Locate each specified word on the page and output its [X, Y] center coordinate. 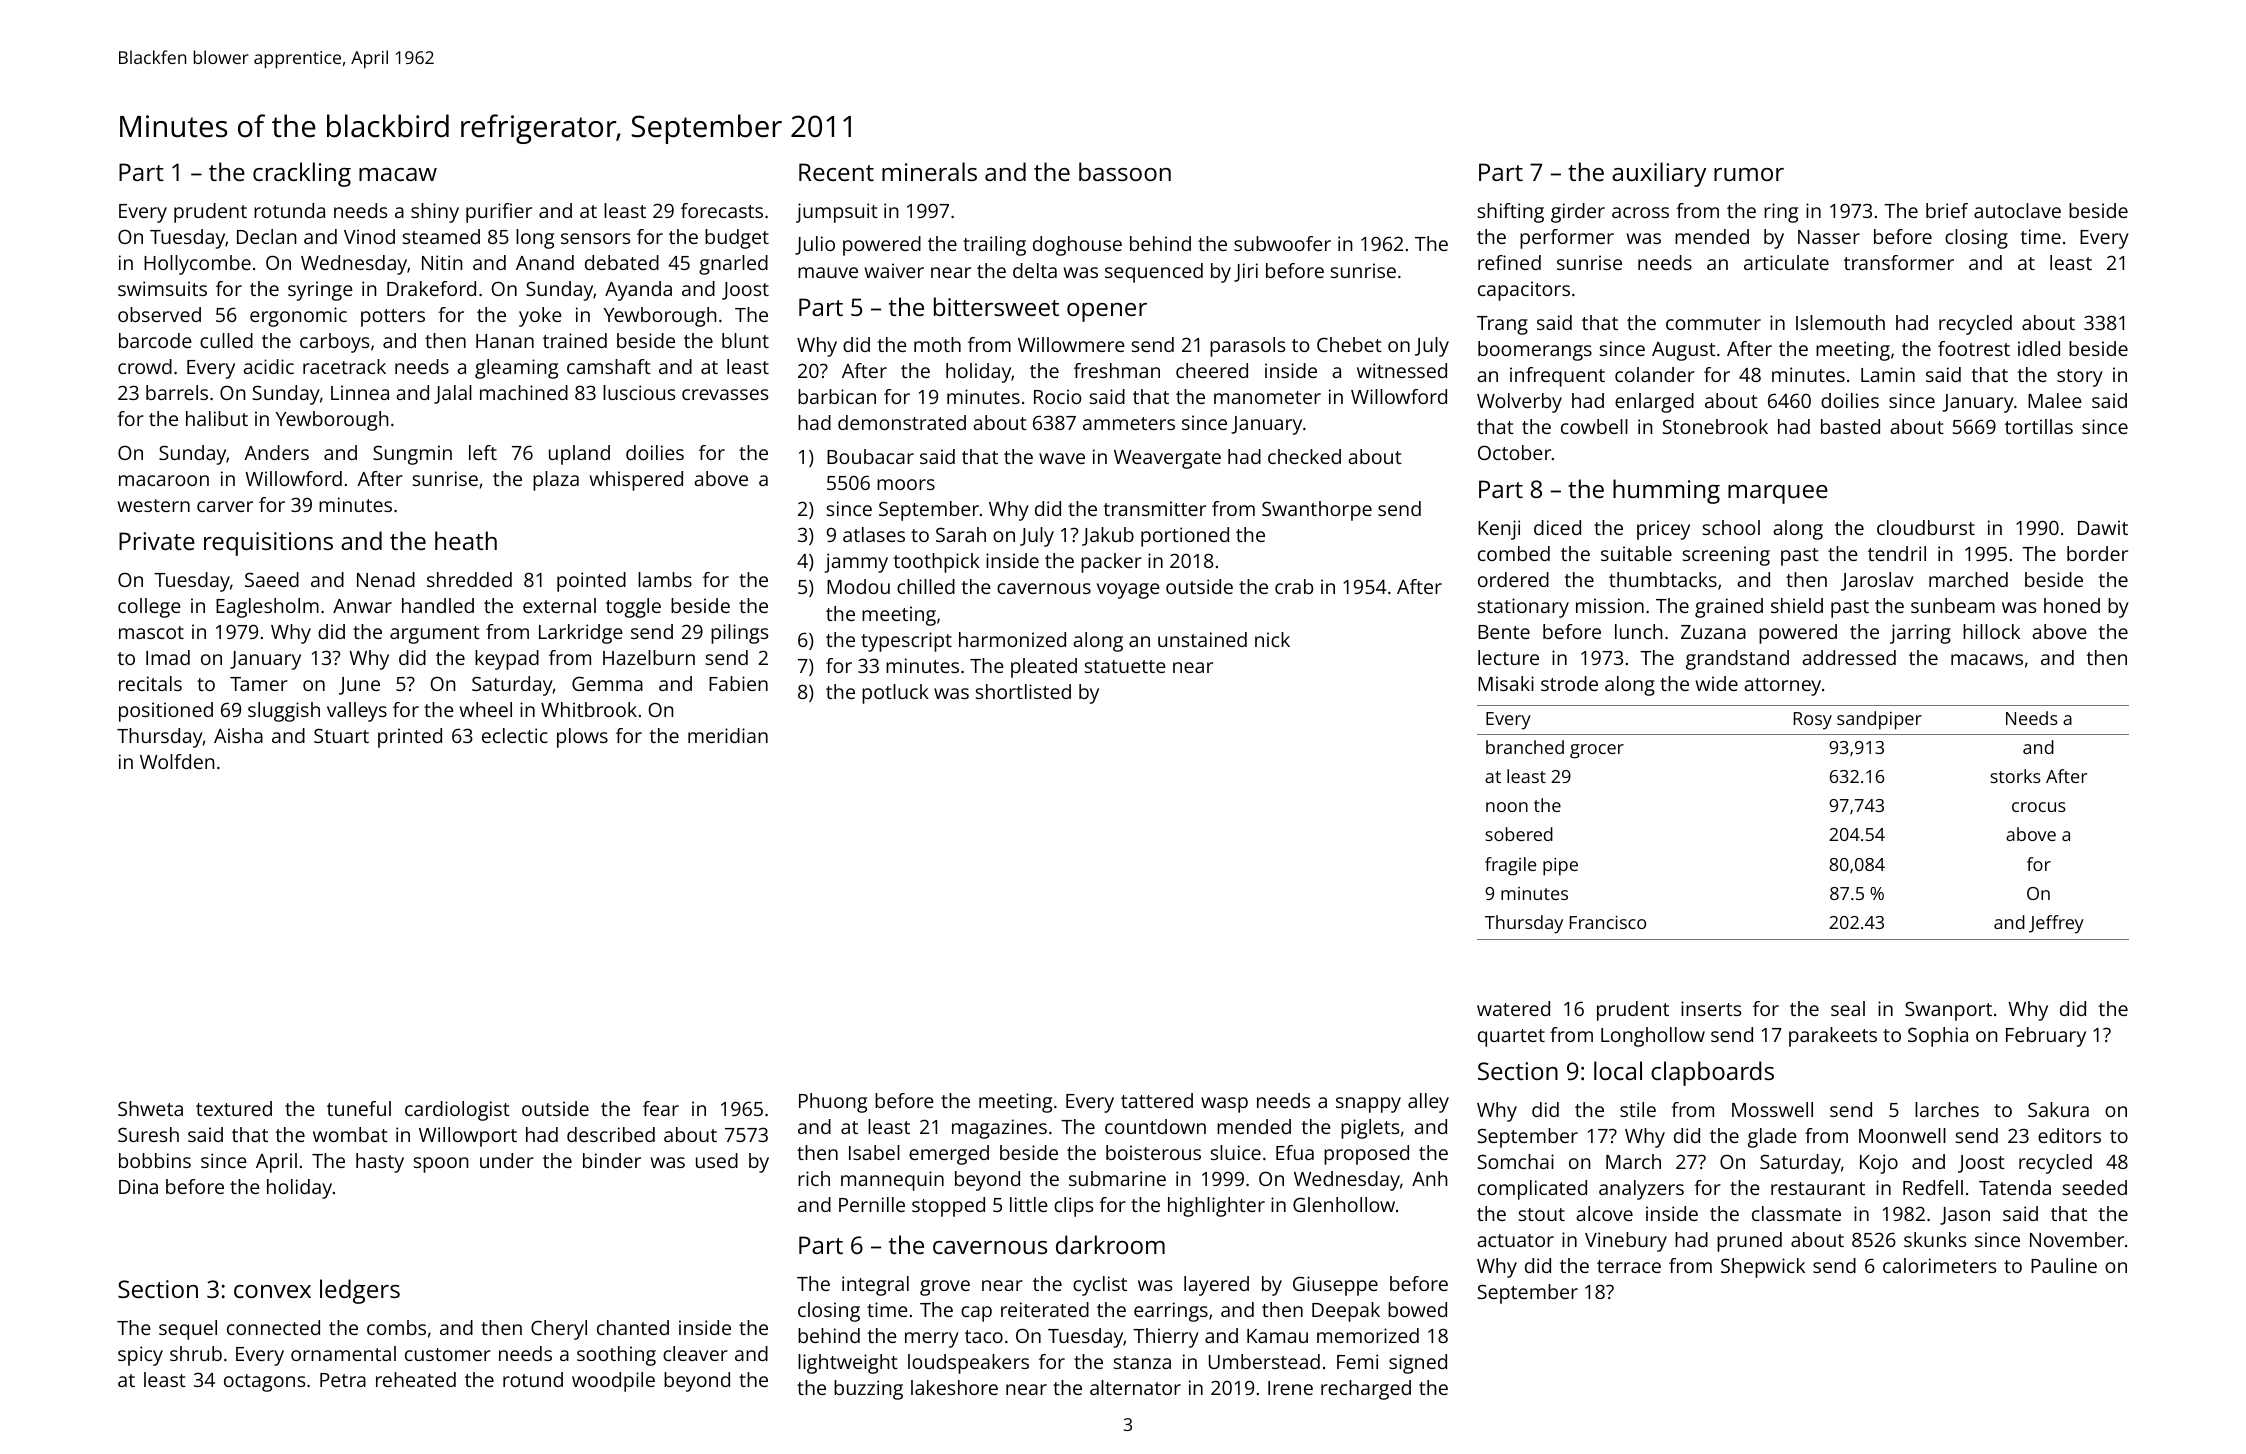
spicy [140, 1356]
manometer [1267, 397]
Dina [138, 1186]
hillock [1991, 631]
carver [225, 506]
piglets [1370, 1129]
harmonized [1012, 639]
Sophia [1938, 1037]
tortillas [2039, 426]
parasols [1247, 347]
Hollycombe [197, 265]
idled [2039, 348]
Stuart [341, 735]
